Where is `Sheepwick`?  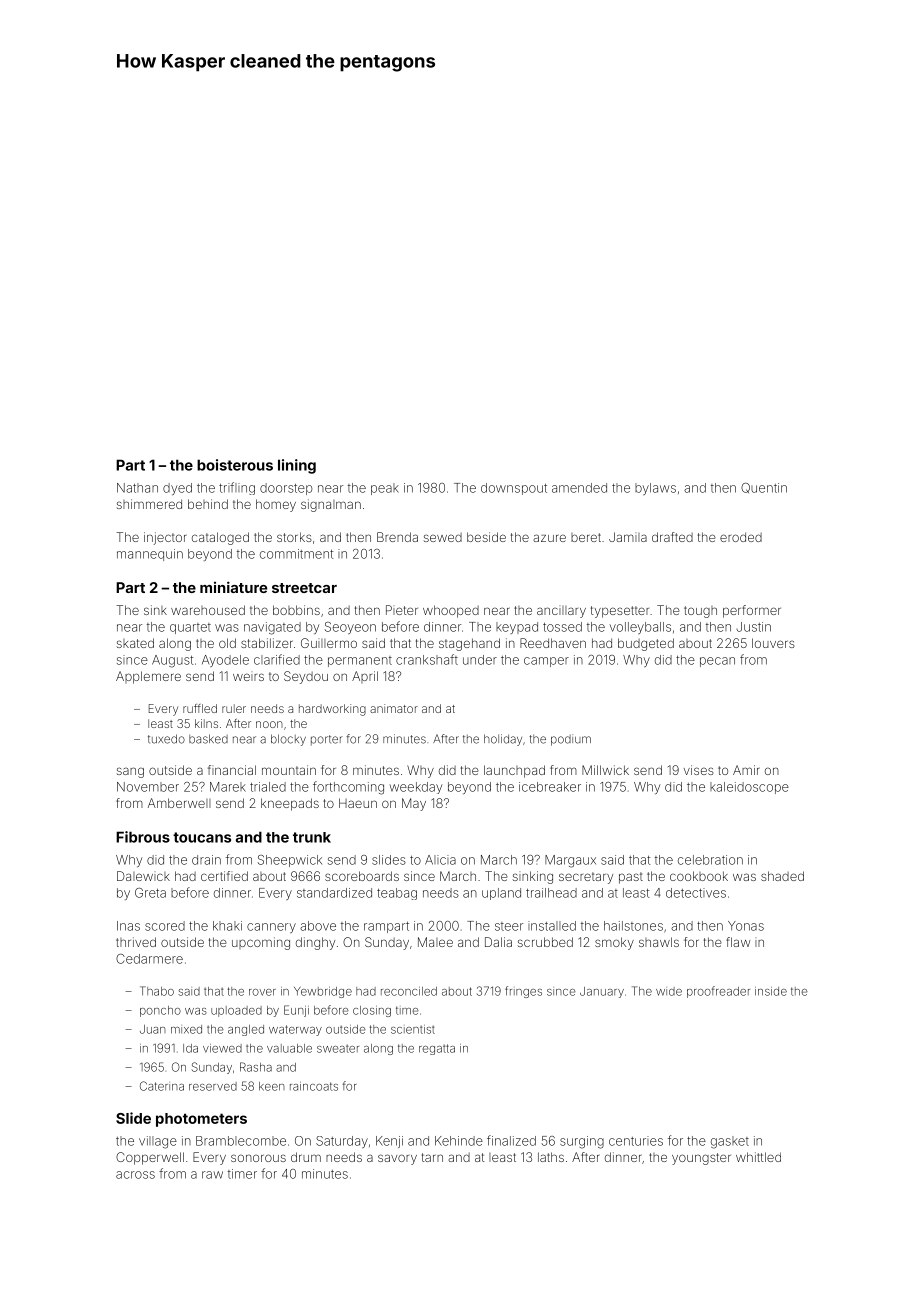 Sheepwick is located at coordinates (290, 861).
